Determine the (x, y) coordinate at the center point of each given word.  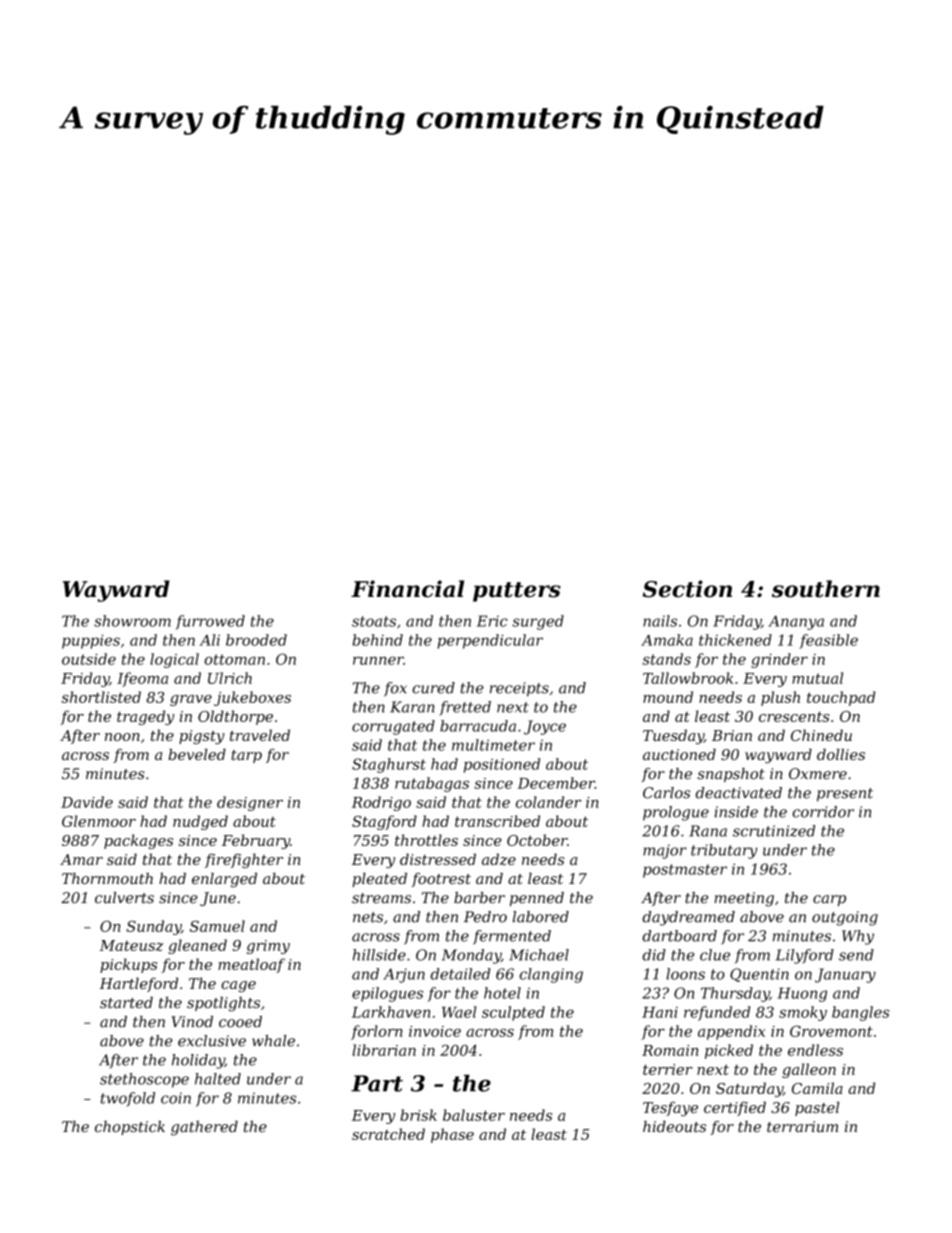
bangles (860, 1013)
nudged (200, 822)
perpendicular (490, 641)
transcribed (497, 821)
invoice (435, 1031)
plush (780, 698)
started (126, 1002)
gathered (204, 1128)
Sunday (153, 927)
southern (826, 589)
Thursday (735, 994)
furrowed (210, 622)
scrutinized (774, 831)
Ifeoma (142, 679)
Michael (539, 955)
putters (517, 592)
